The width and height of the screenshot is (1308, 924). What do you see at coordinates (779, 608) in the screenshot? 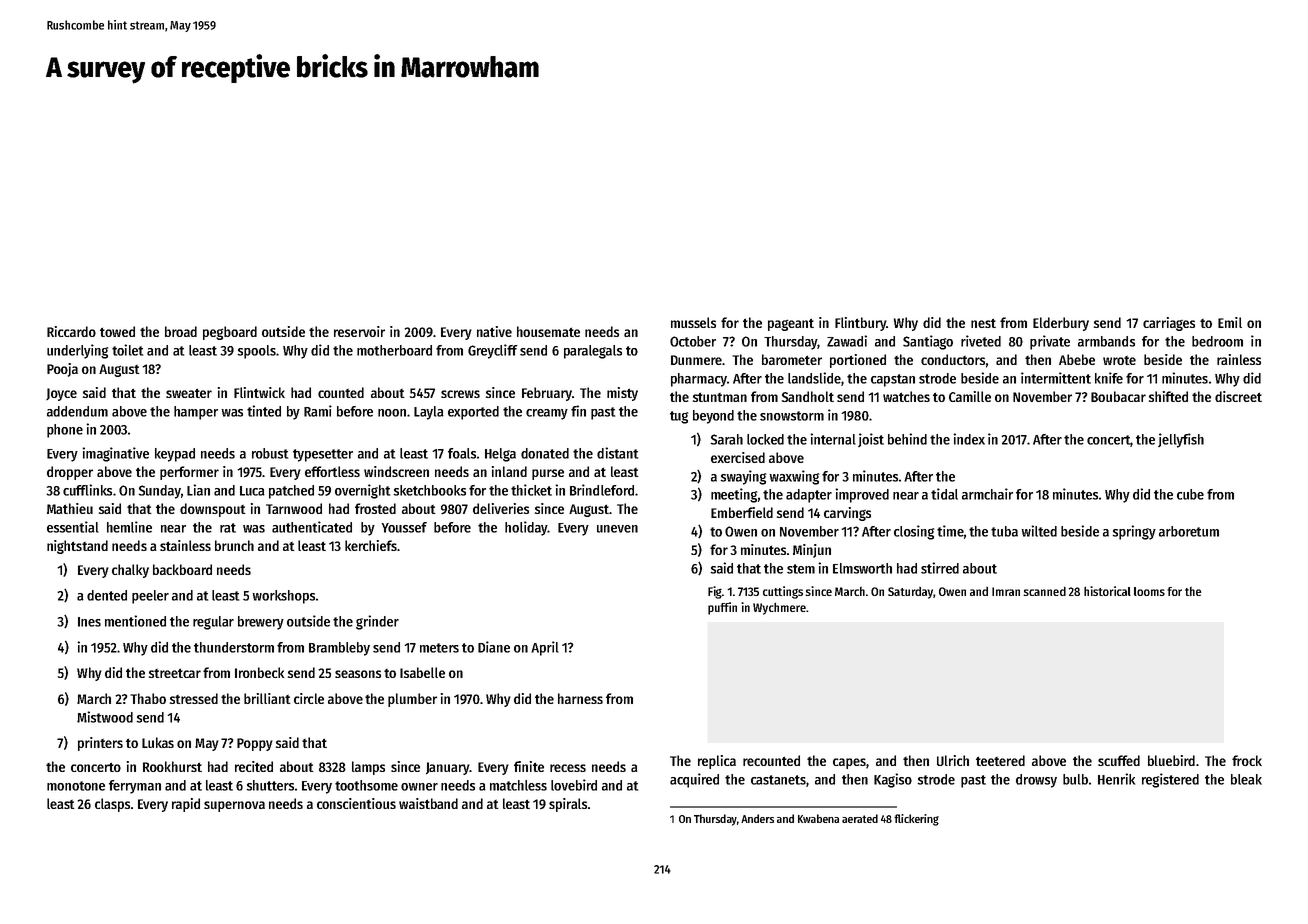
I see `Wychmere` at bounding box center [779, 608].
